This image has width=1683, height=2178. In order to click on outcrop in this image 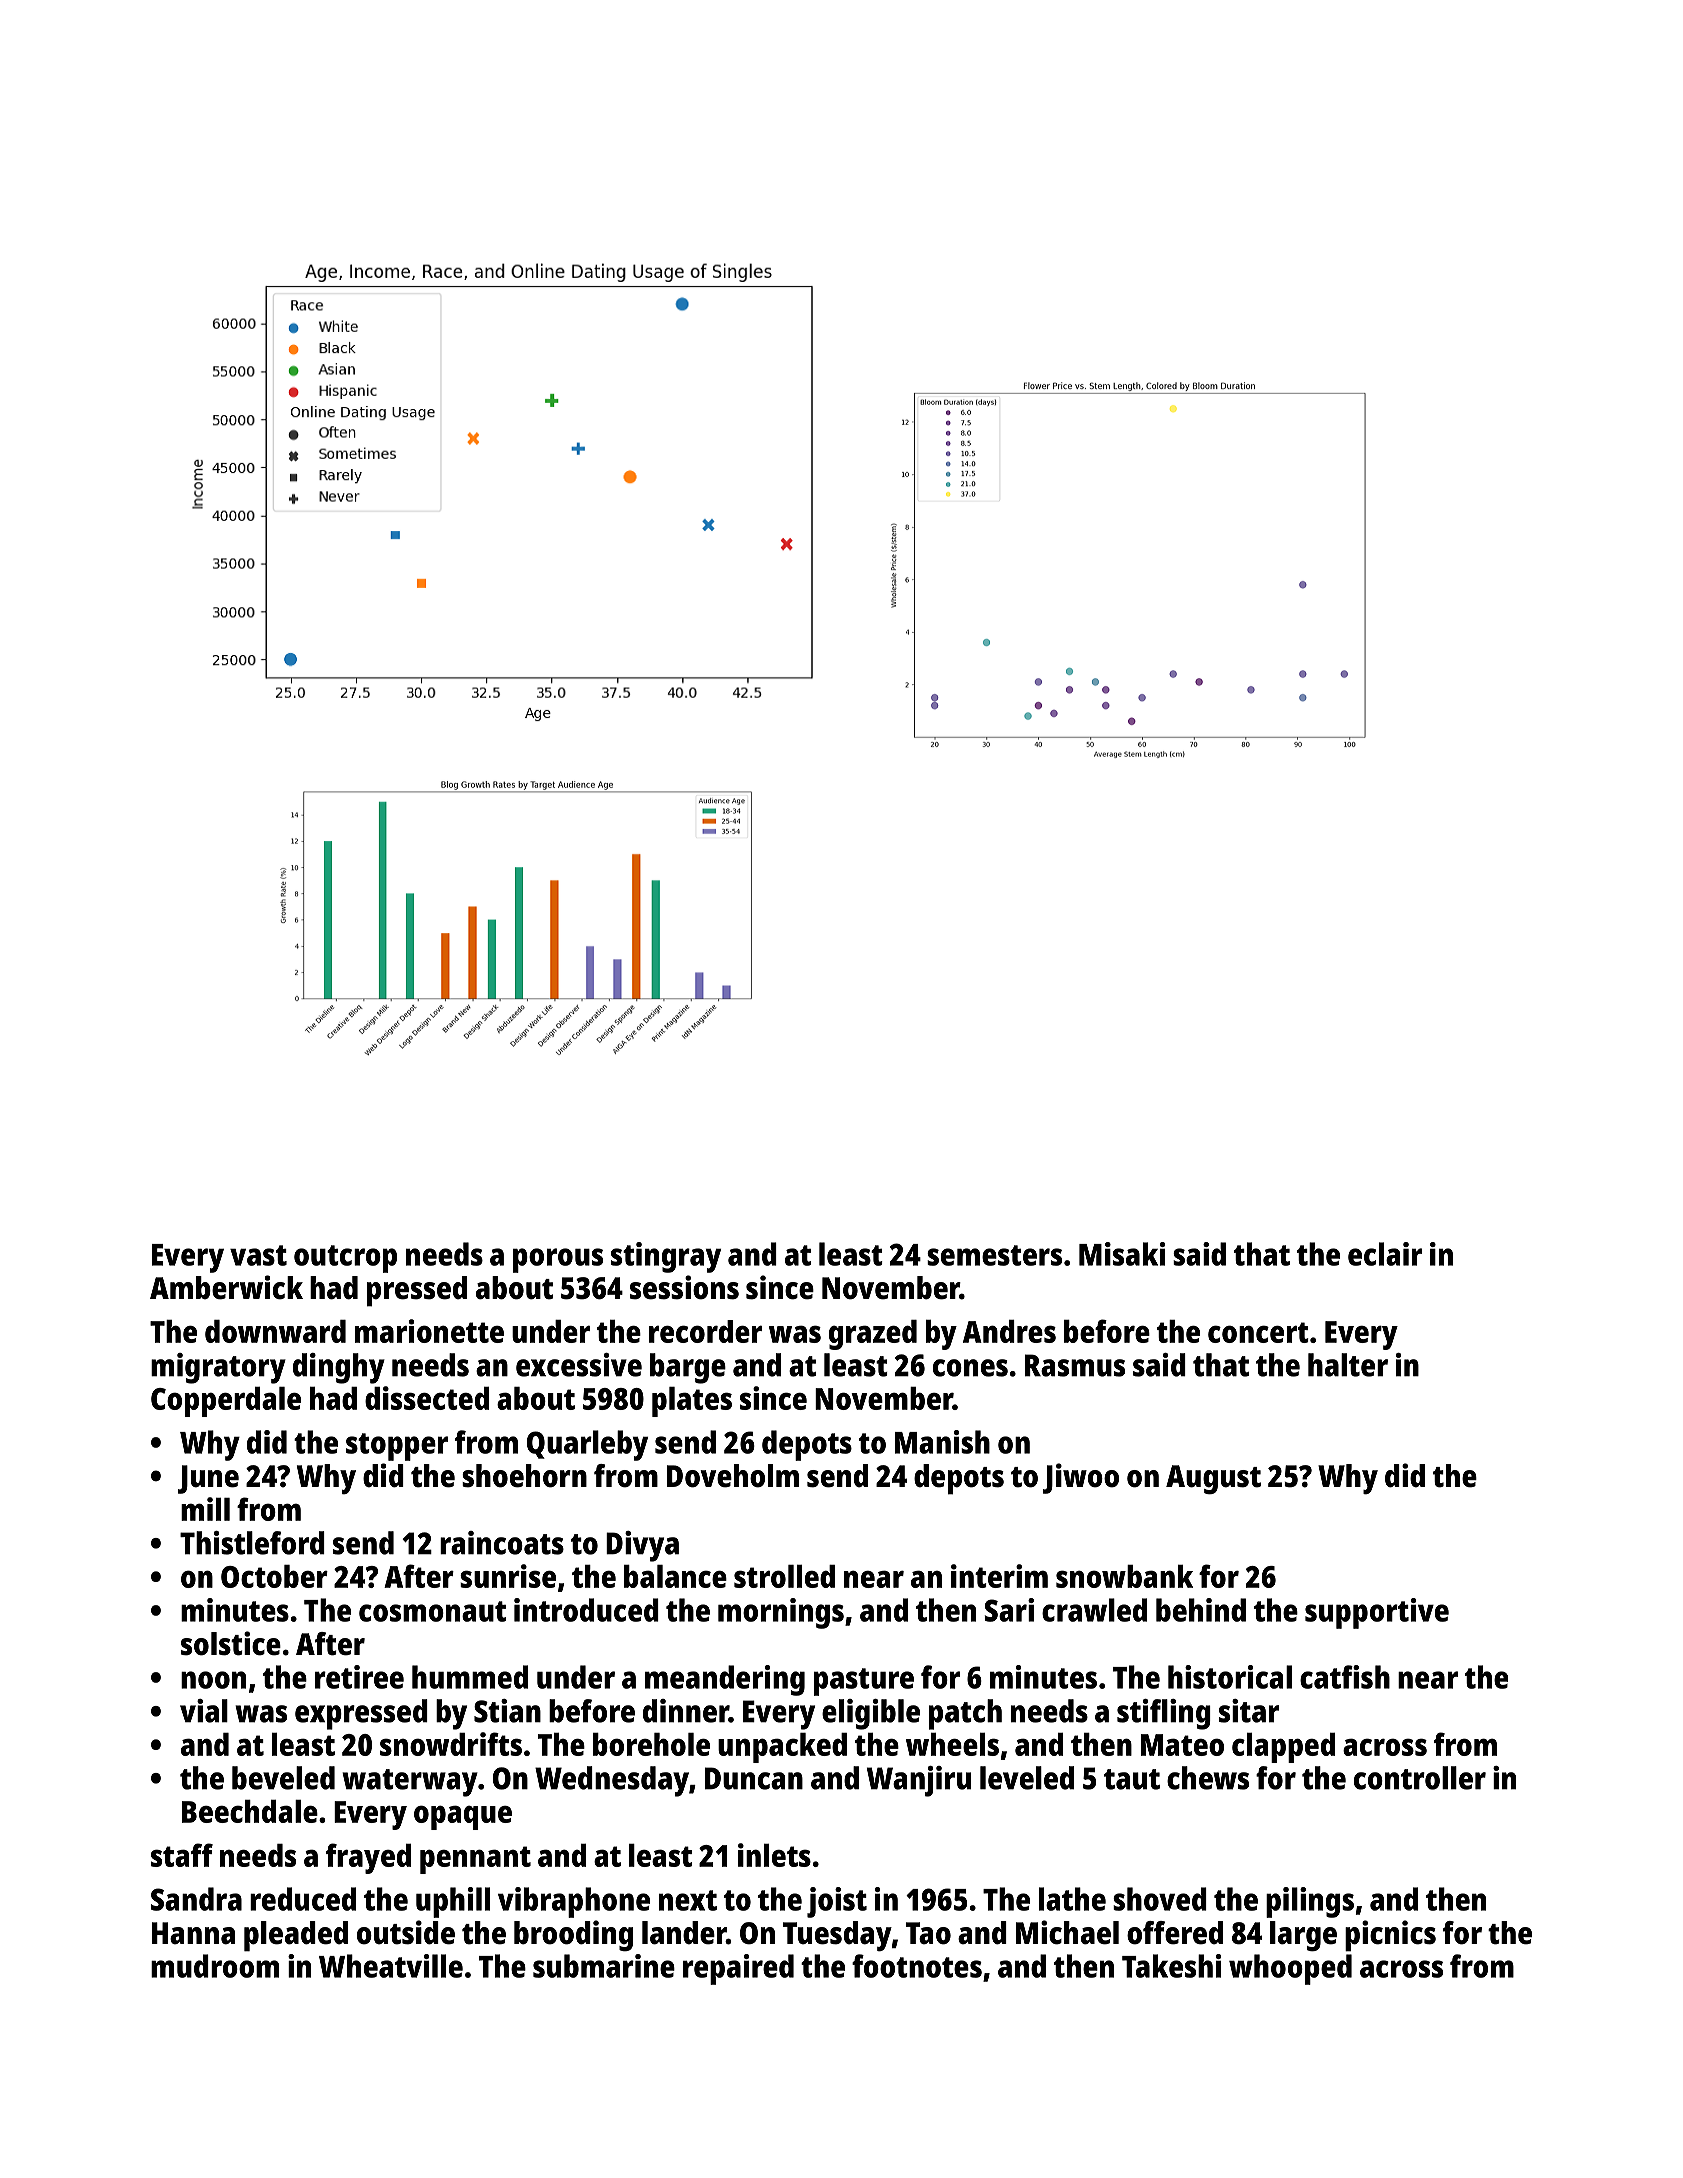, I will do `click(345, 1259)`.
